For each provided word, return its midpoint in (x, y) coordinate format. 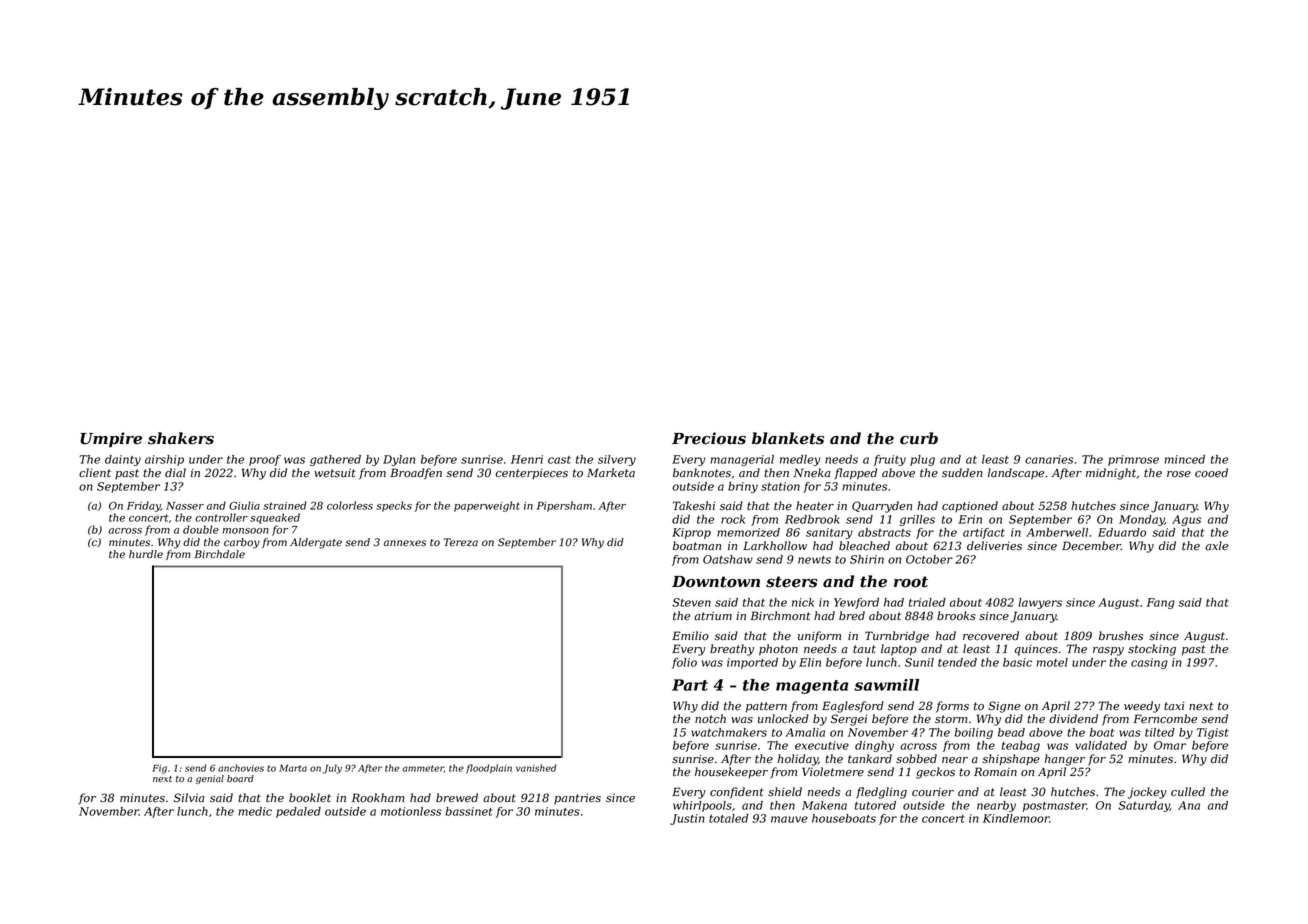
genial (210, 779)
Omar (1170, 745)
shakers (181, 438)
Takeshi (694, 506)
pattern (766, 707)
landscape (1016, 474)
